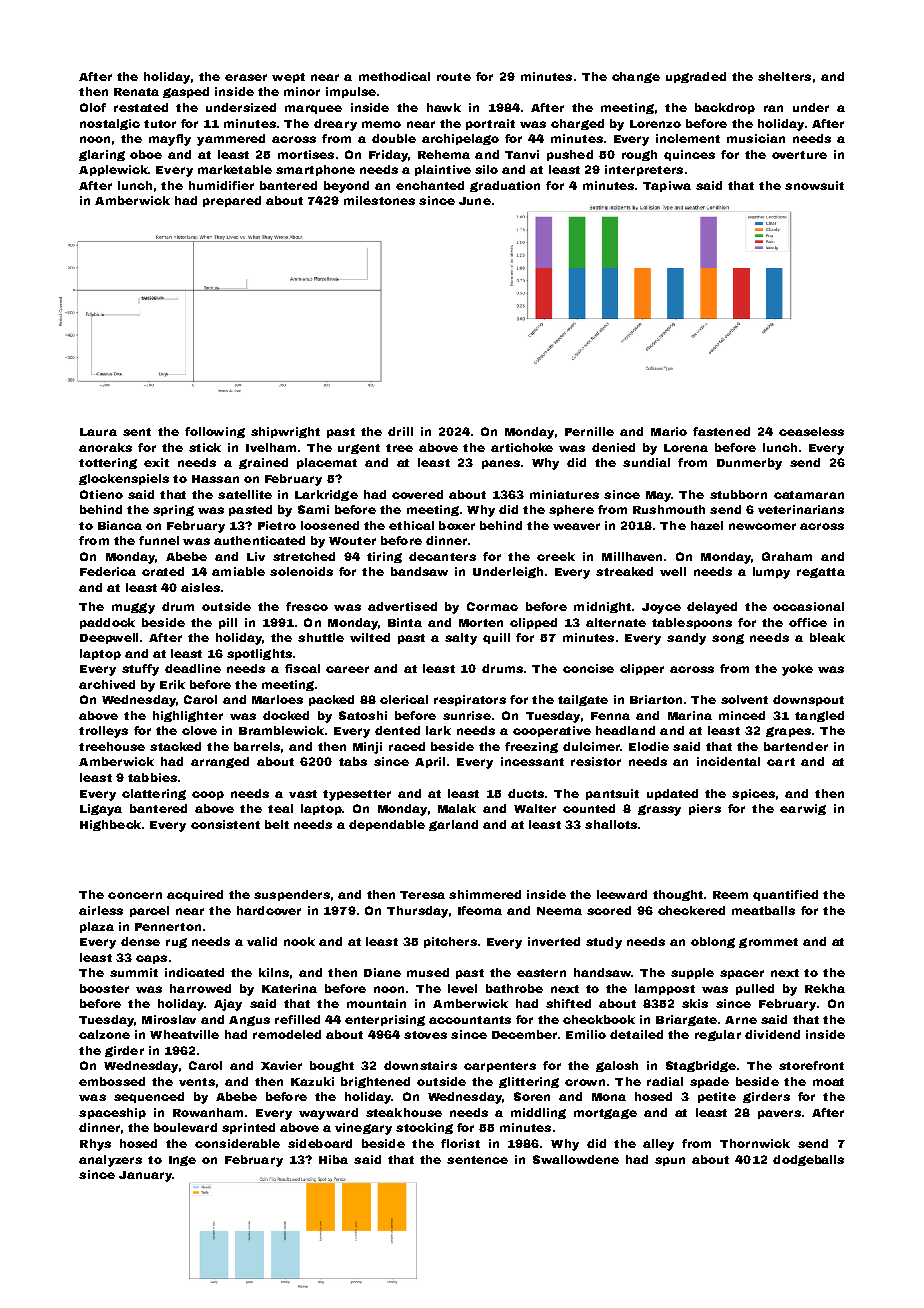 This document has width=924, height=1308. Describe the element at coordinates (460, 1143) in the document. I see `florist` at that location.
